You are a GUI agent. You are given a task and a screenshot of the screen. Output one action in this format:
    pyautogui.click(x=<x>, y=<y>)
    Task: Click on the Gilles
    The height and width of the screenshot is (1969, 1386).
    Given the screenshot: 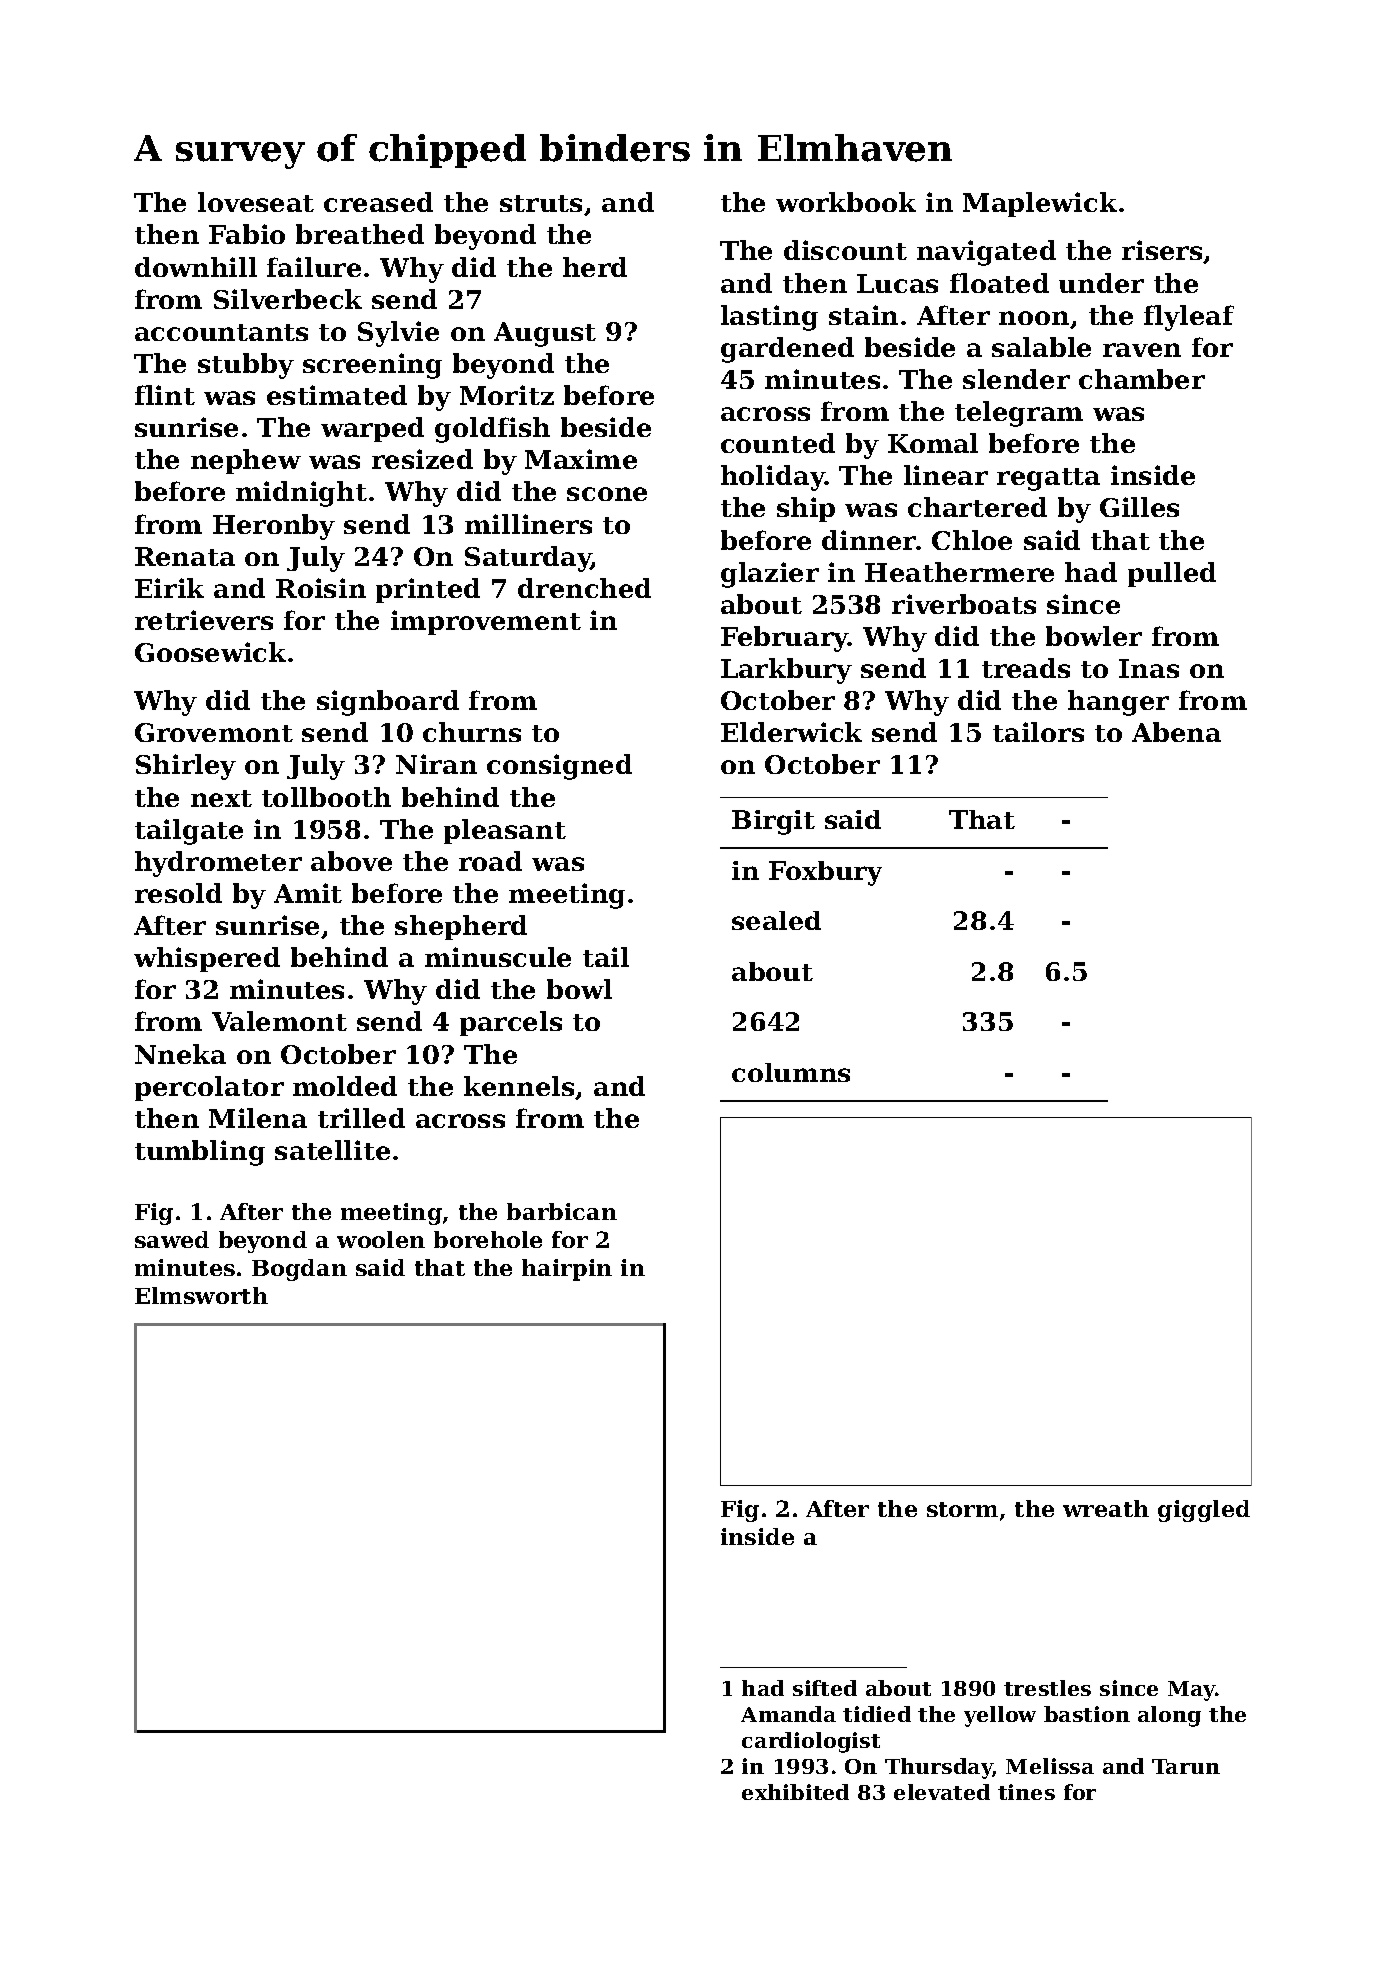 What is the action you would take?
    pyautogui.click(x=1139, y=507)
